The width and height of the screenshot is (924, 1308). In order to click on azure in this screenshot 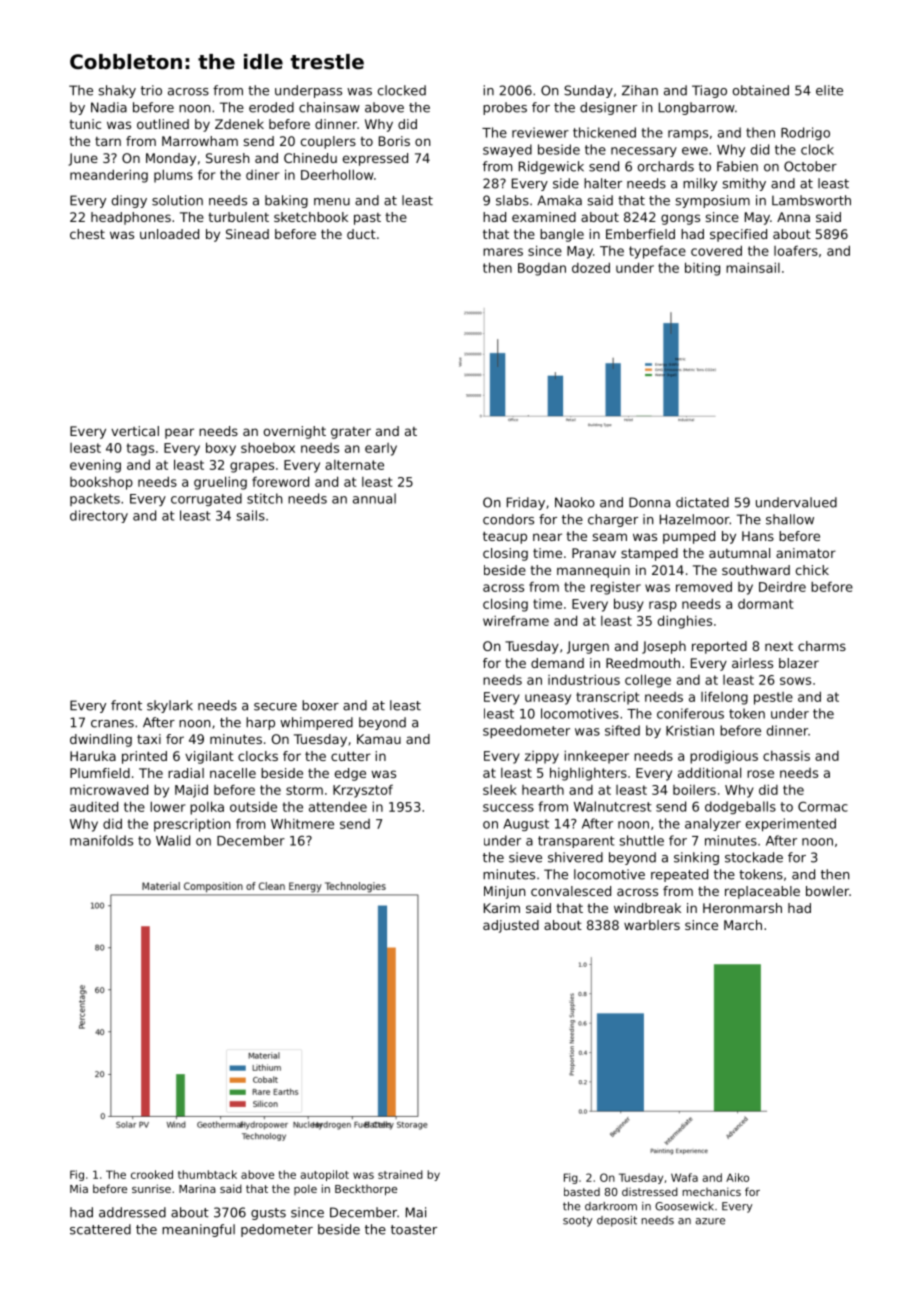, I will do `click(710, 1221)`.
